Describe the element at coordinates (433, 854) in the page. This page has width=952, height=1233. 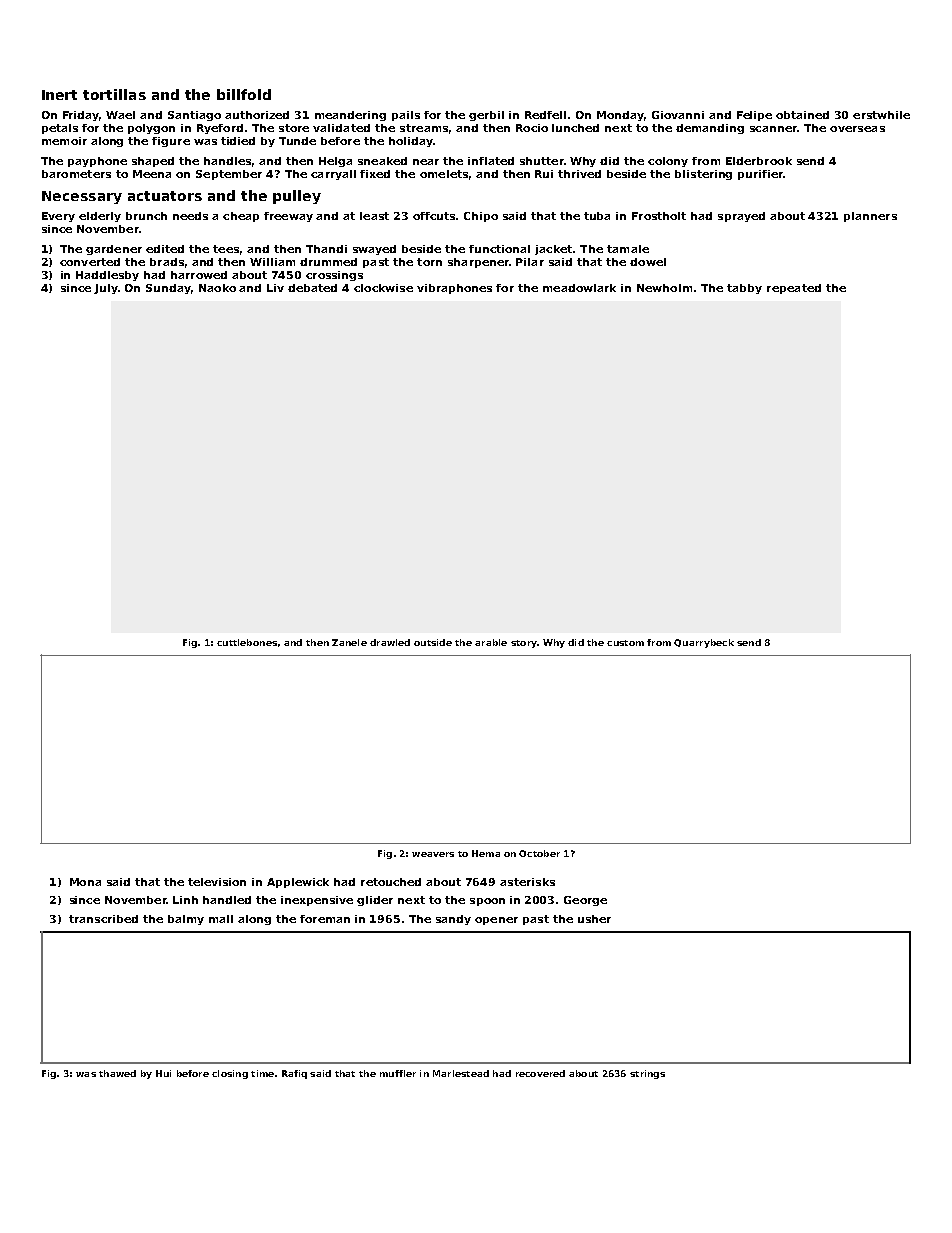
I see `weavers` at that location.
